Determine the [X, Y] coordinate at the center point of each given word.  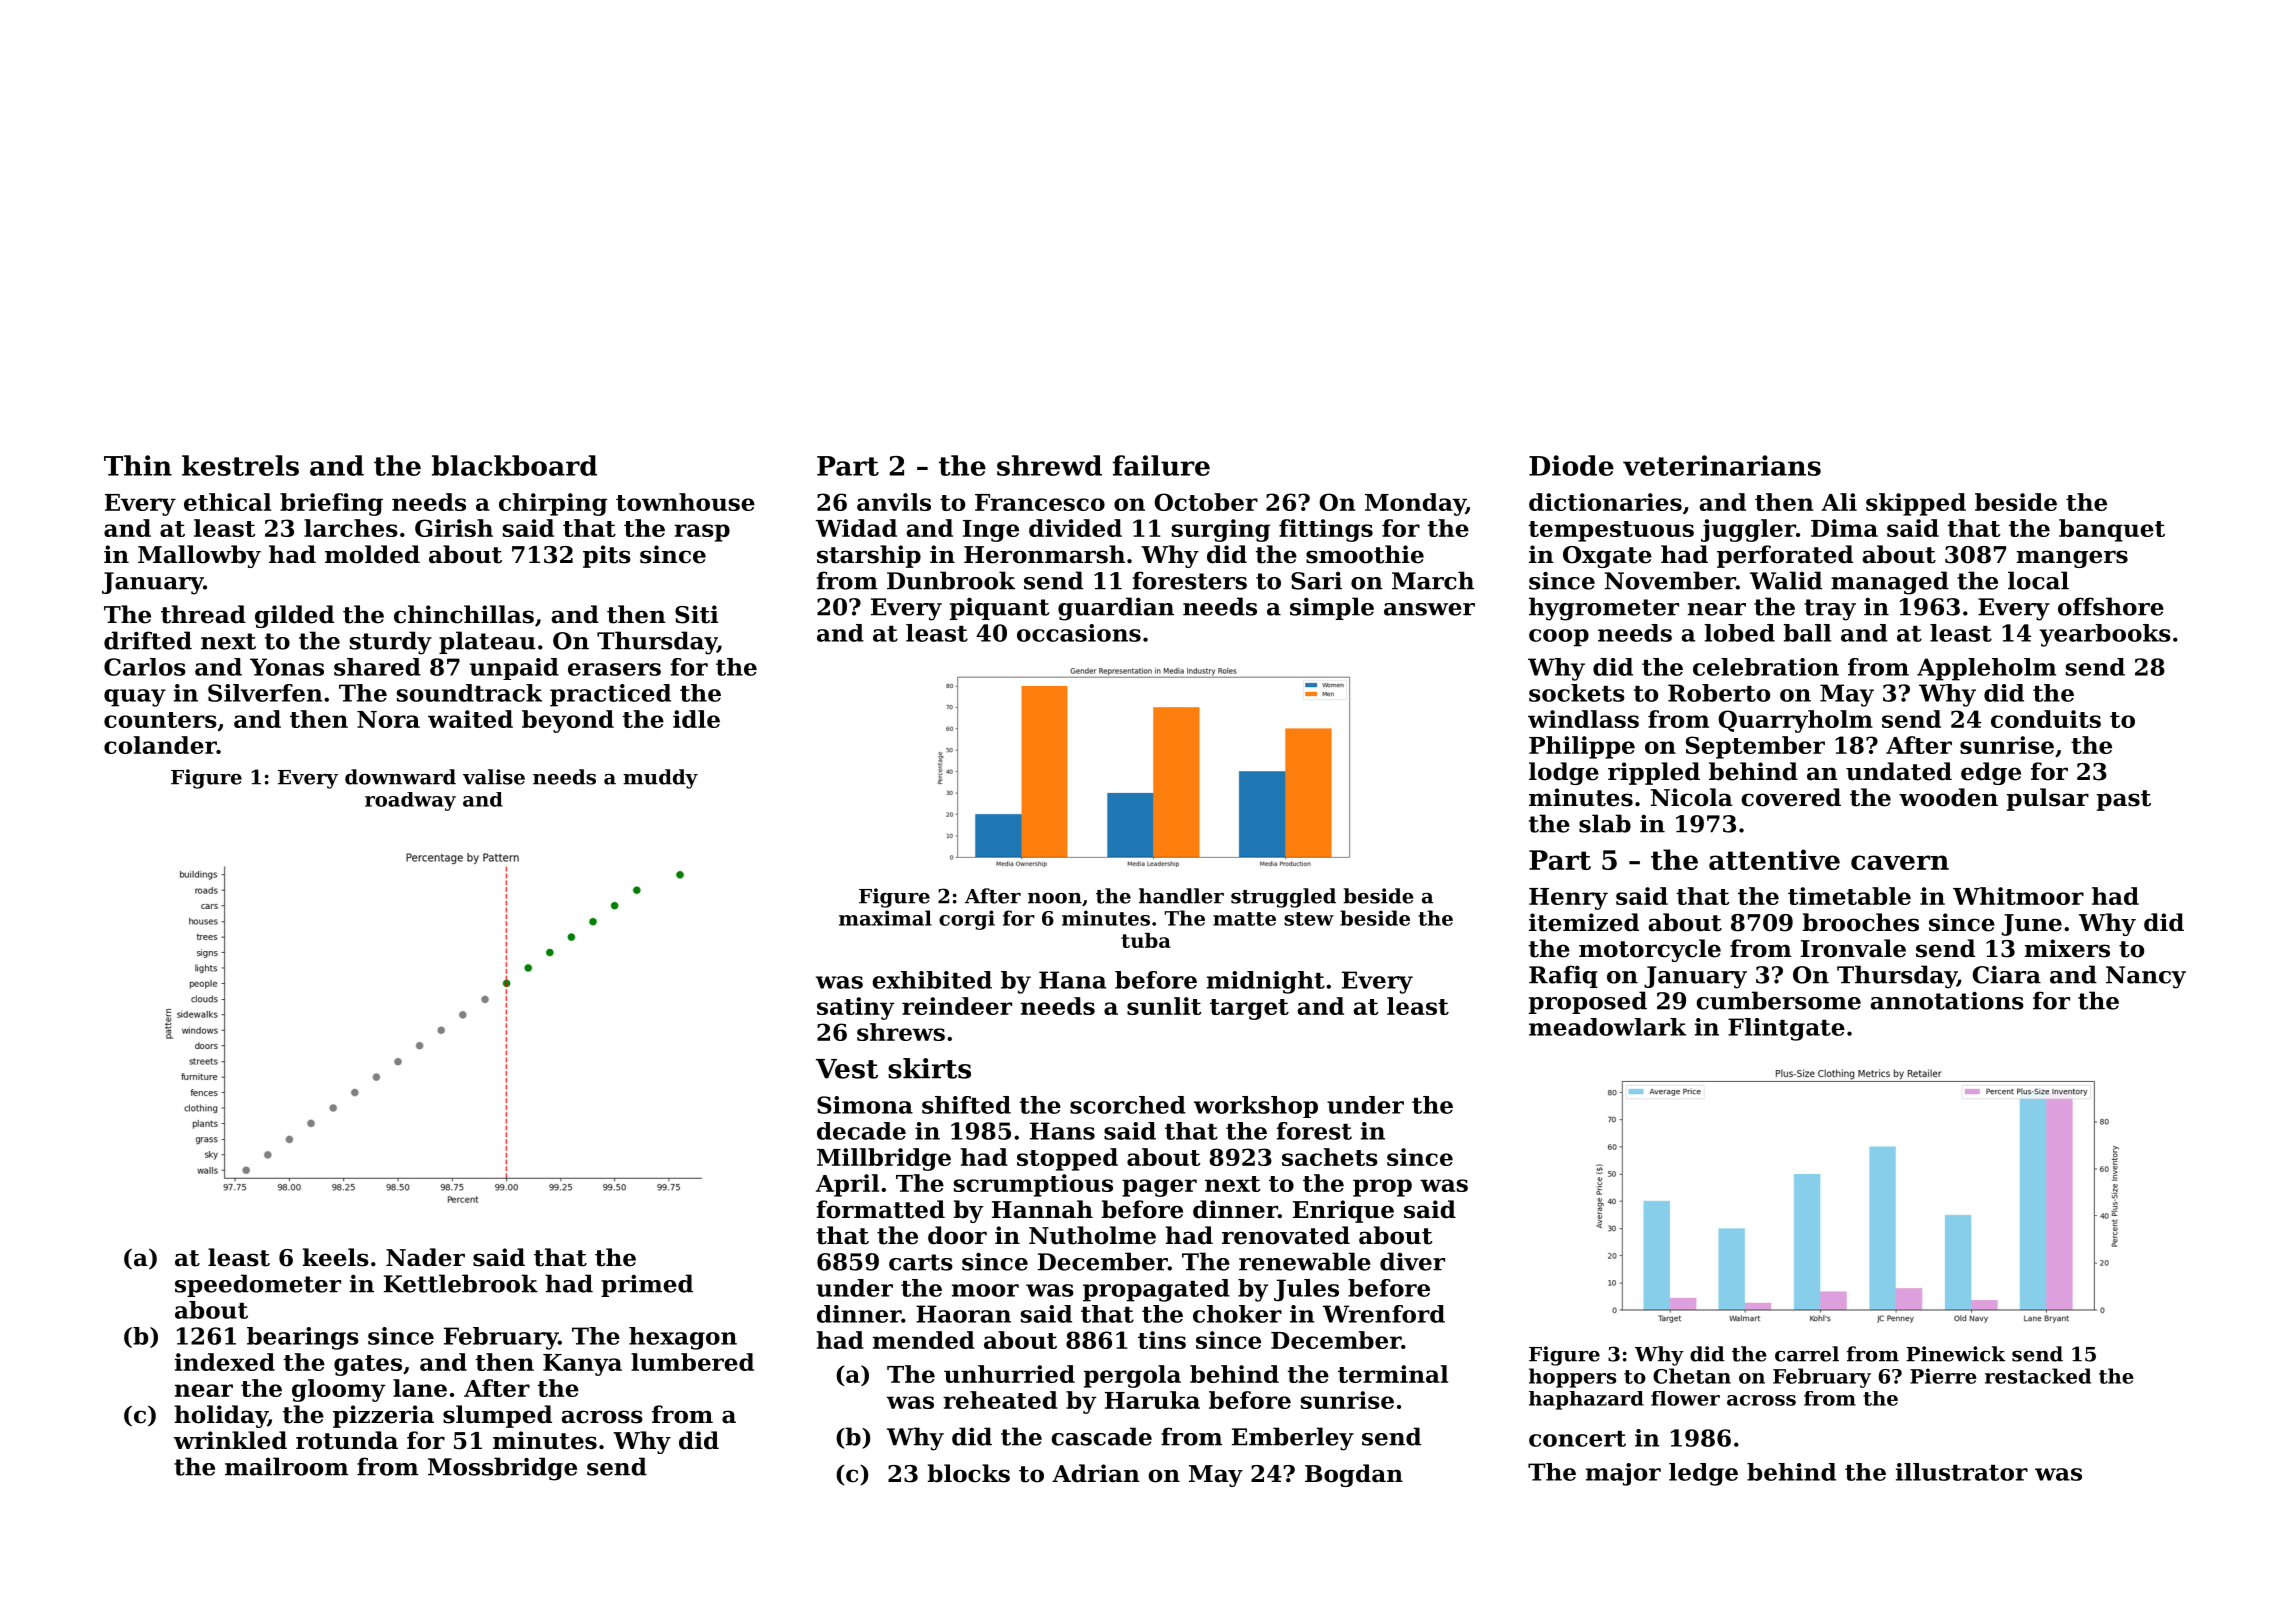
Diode [1571, 465]
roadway [410, 801]
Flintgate [1786, 1029]
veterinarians [1722, 465]
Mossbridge [502, 1469]
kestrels [240, 465]
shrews [901, 1032]
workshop [1256, 1107]
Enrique [1343, 1211]
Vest [847, 1069]
